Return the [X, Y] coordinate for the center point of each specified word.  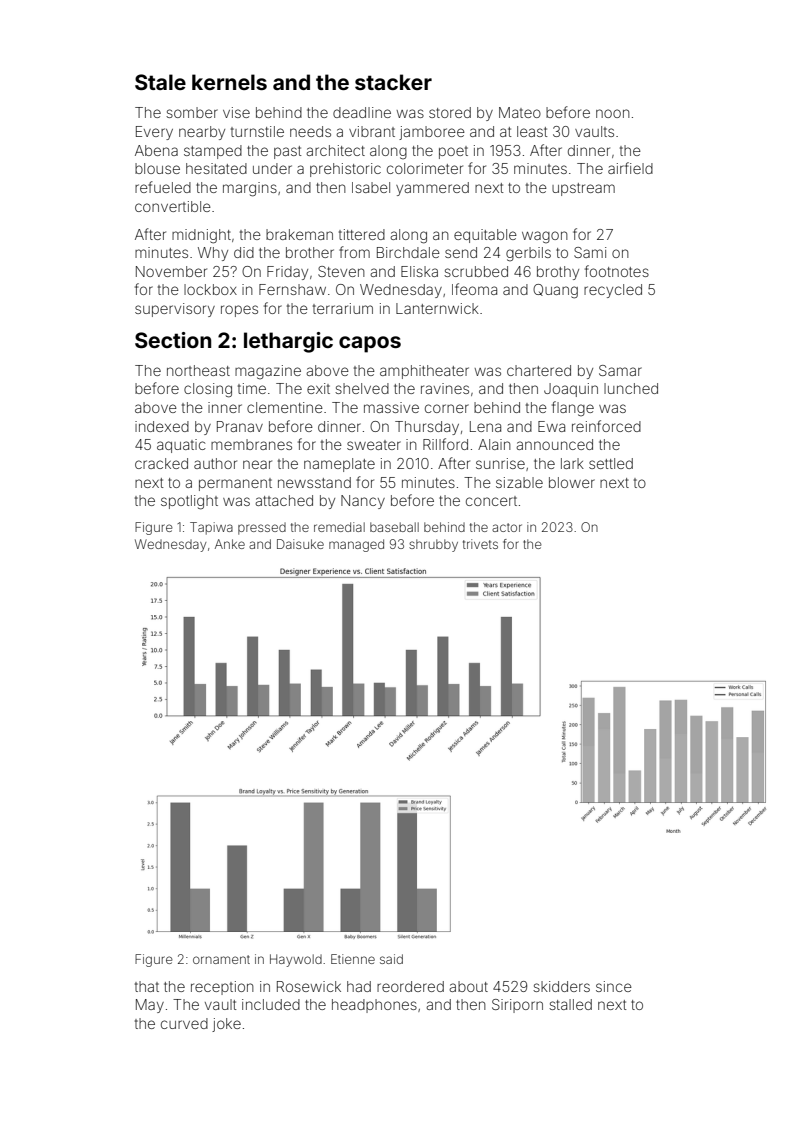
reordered [410, 986]
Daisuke [300, 544]
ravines [445, 388]
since [614, 986]
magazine [268, 372]
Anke [230, 544]
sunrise [500, 463]
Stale [160, 82]
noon [613, 113]
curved [184, 1023]
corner [447, 408]
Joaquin [571, 390]
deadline [362, 112]
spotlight [189, 502]
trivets [480, 544]
